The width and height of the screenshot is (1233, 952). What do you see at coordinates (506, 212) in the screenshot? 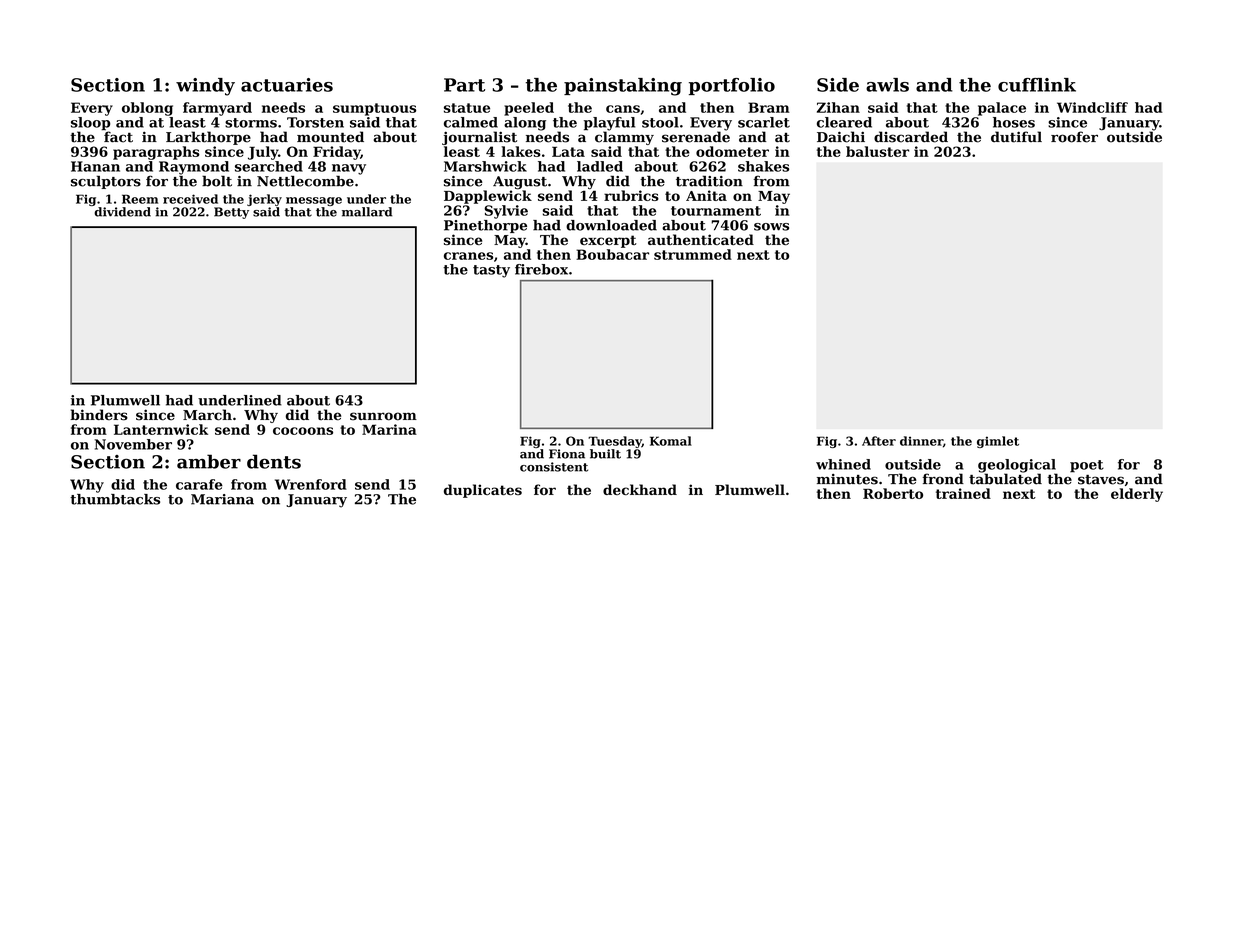
I see `Sylvie` at bounding box center [506, 212].
